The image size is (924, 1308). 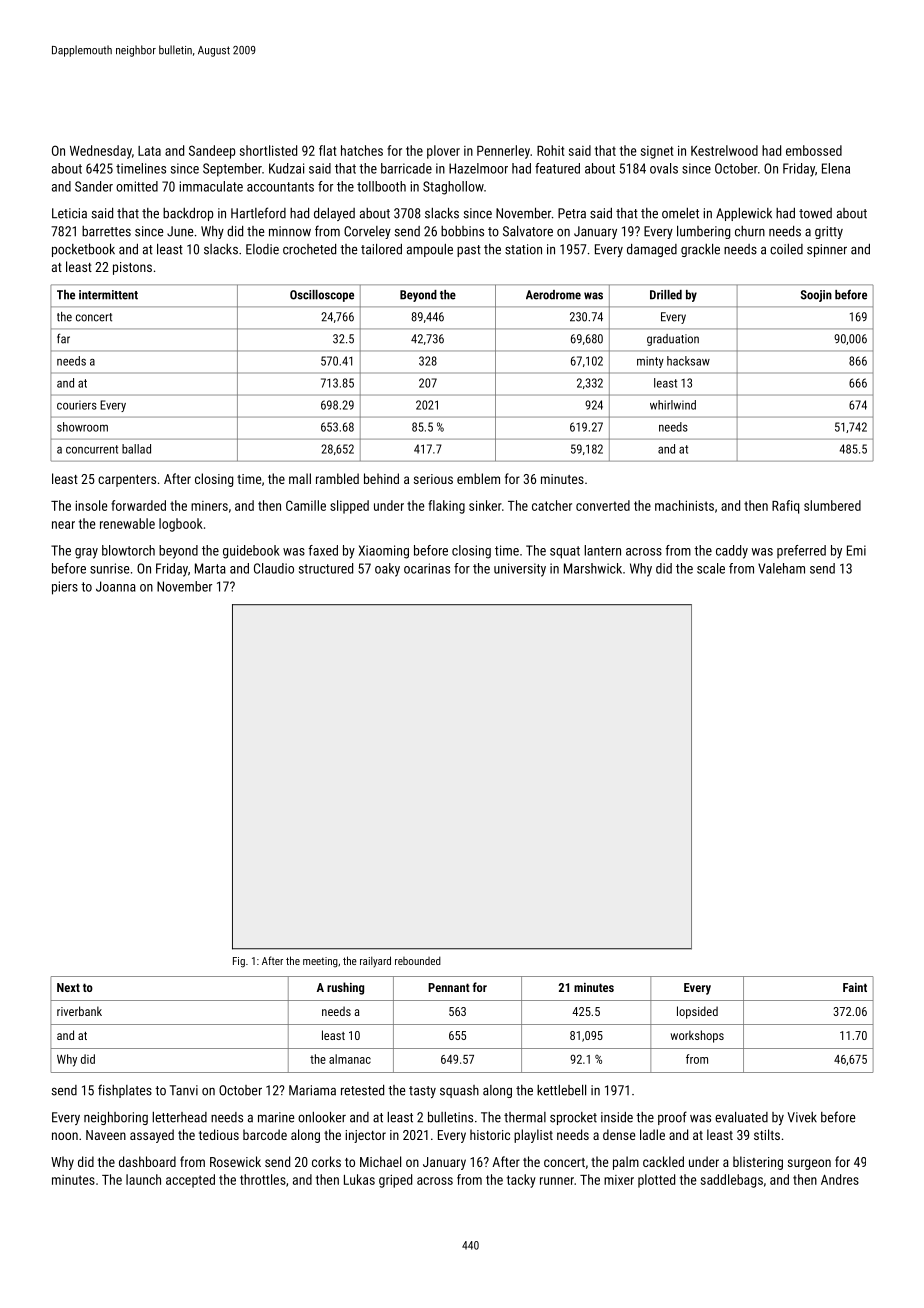 I want to click on accepted, so click(x=190, y=1181).
